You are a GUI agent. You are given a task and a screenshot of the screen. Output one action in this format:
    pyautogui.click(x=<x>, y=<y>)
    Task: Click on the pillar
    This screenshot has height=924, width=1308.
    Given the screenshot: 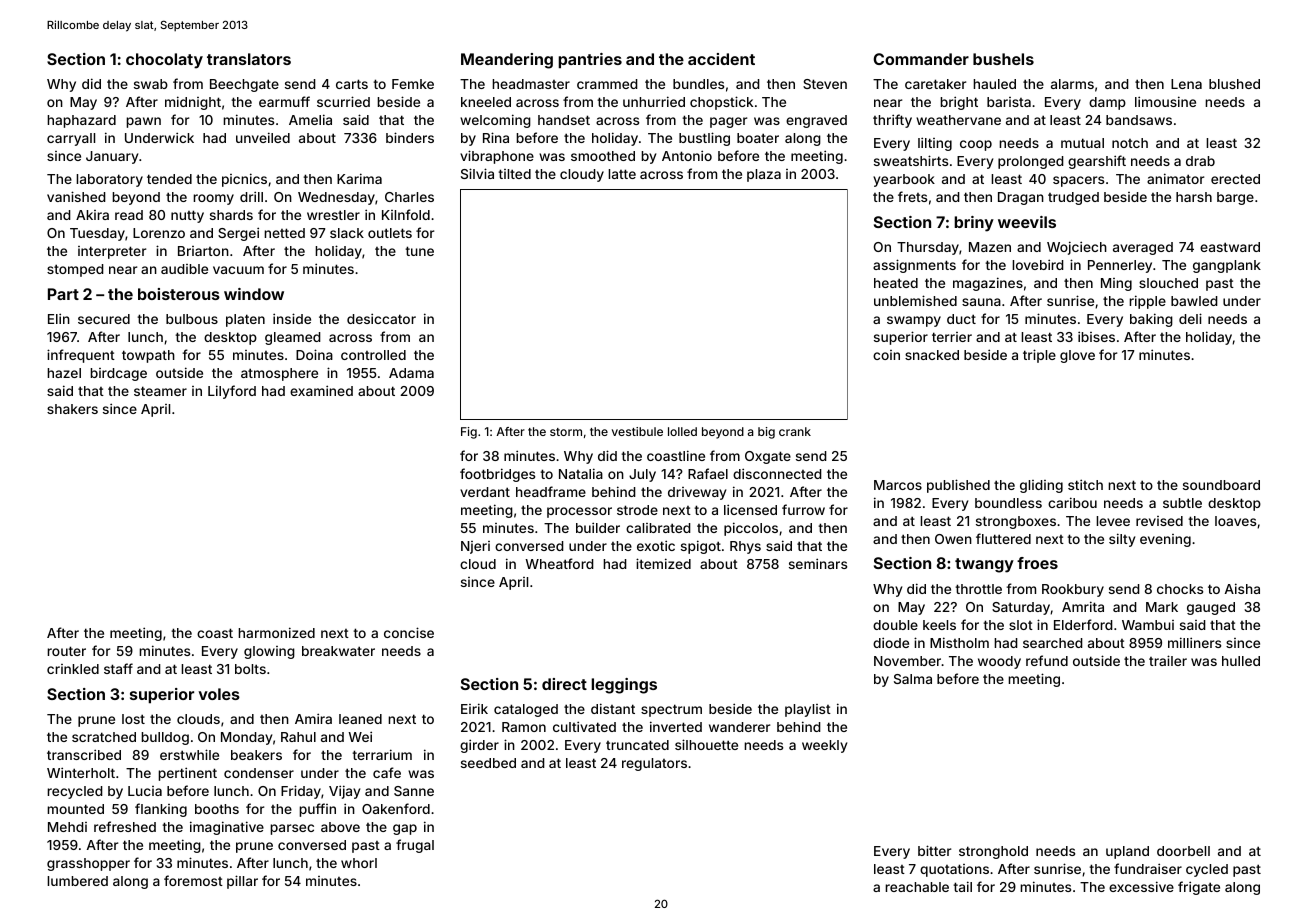 What is the action you would take?
    pyautogui.click(x=242, y=882)
